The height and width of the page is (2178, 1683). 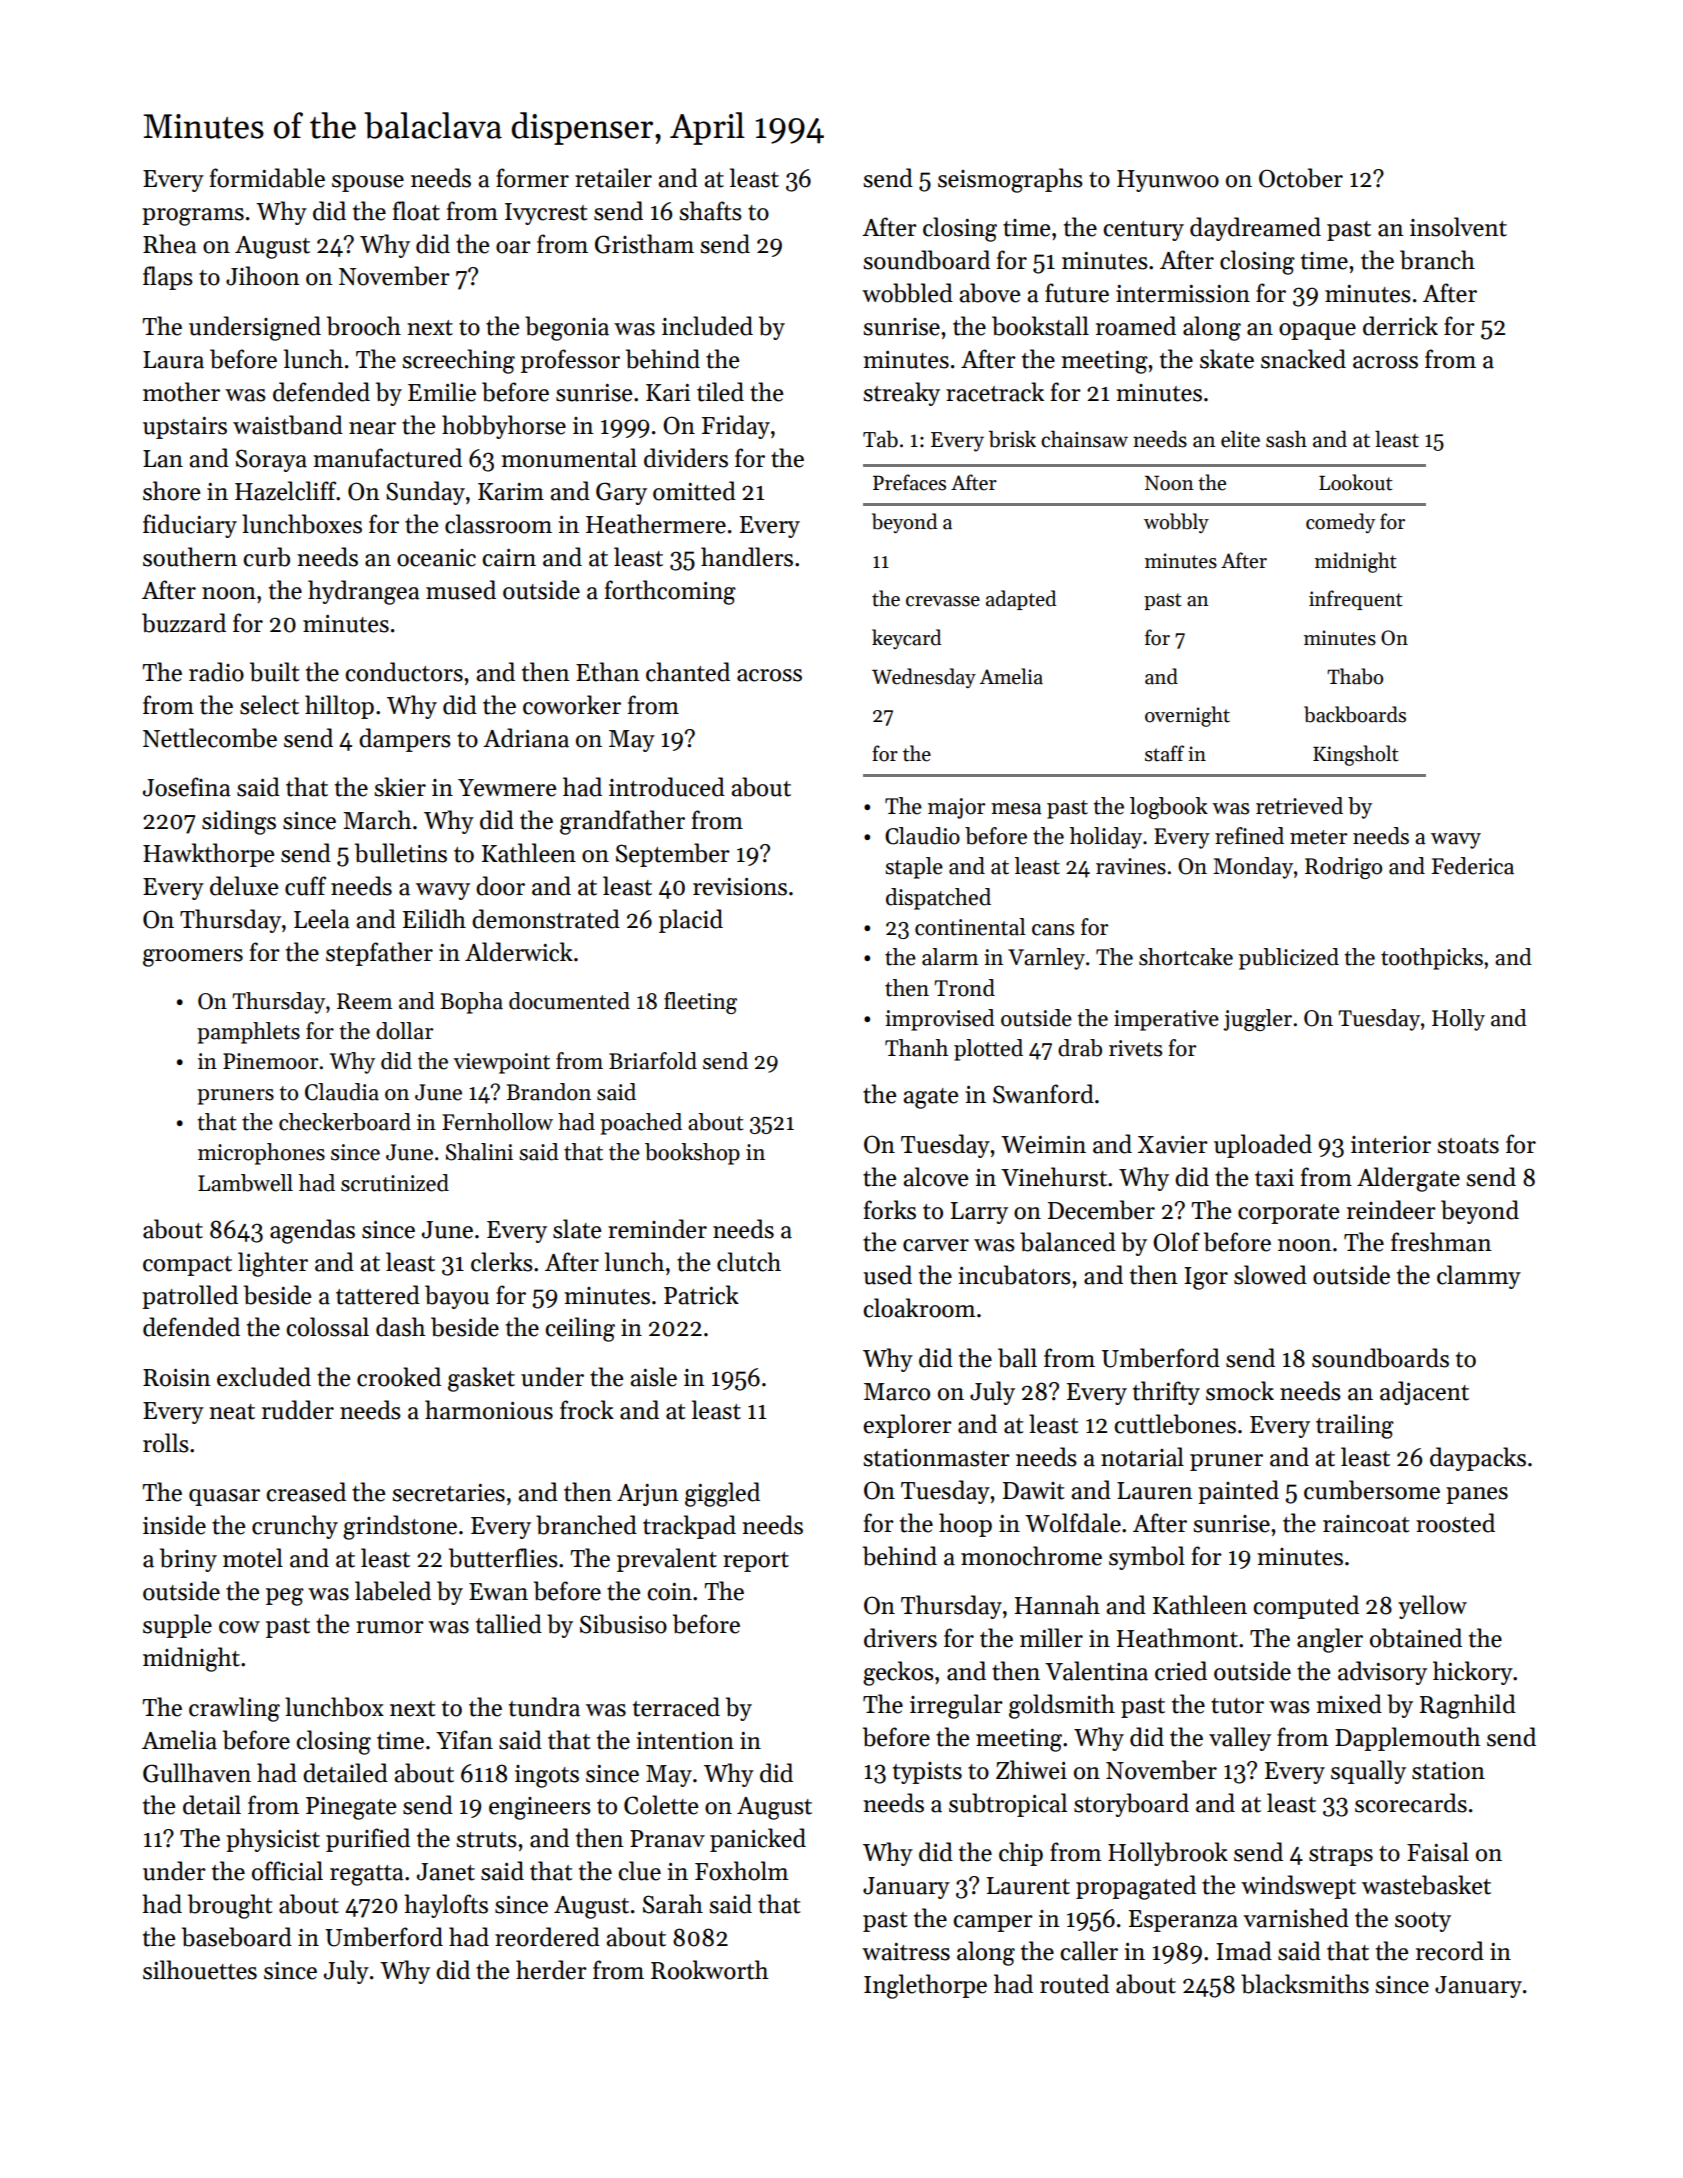 I want to click on door, so click(x=500, y=886).
